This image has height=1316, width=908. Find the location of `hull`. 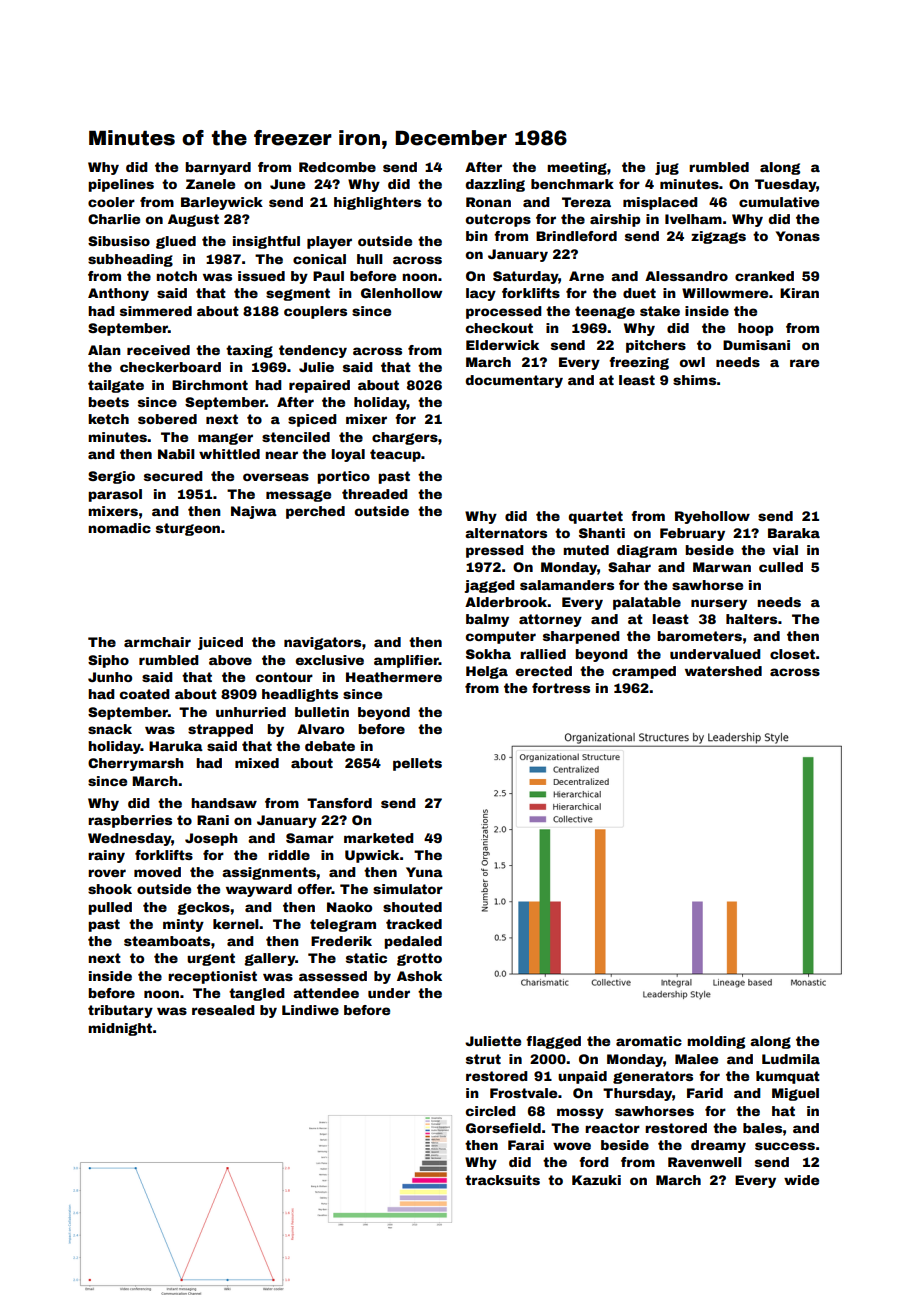

hull is located at coordinates (370, 259).
